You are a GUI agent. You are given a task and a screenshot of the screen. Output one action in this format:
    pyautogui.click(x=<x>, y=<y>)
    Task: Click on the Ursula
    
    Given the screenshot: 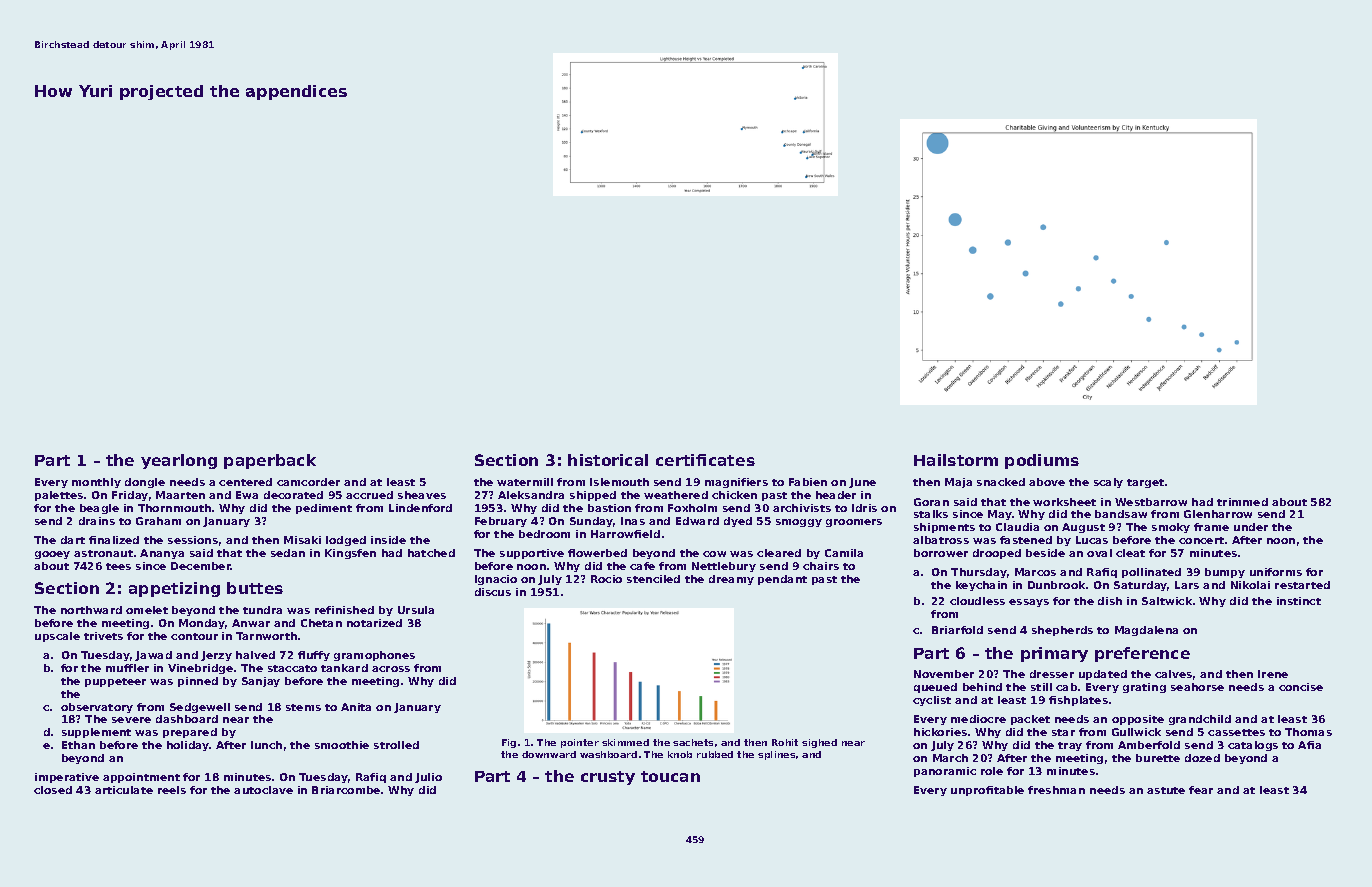 What is the action you would take?
    pyautogui.click(x=416, y=610)
